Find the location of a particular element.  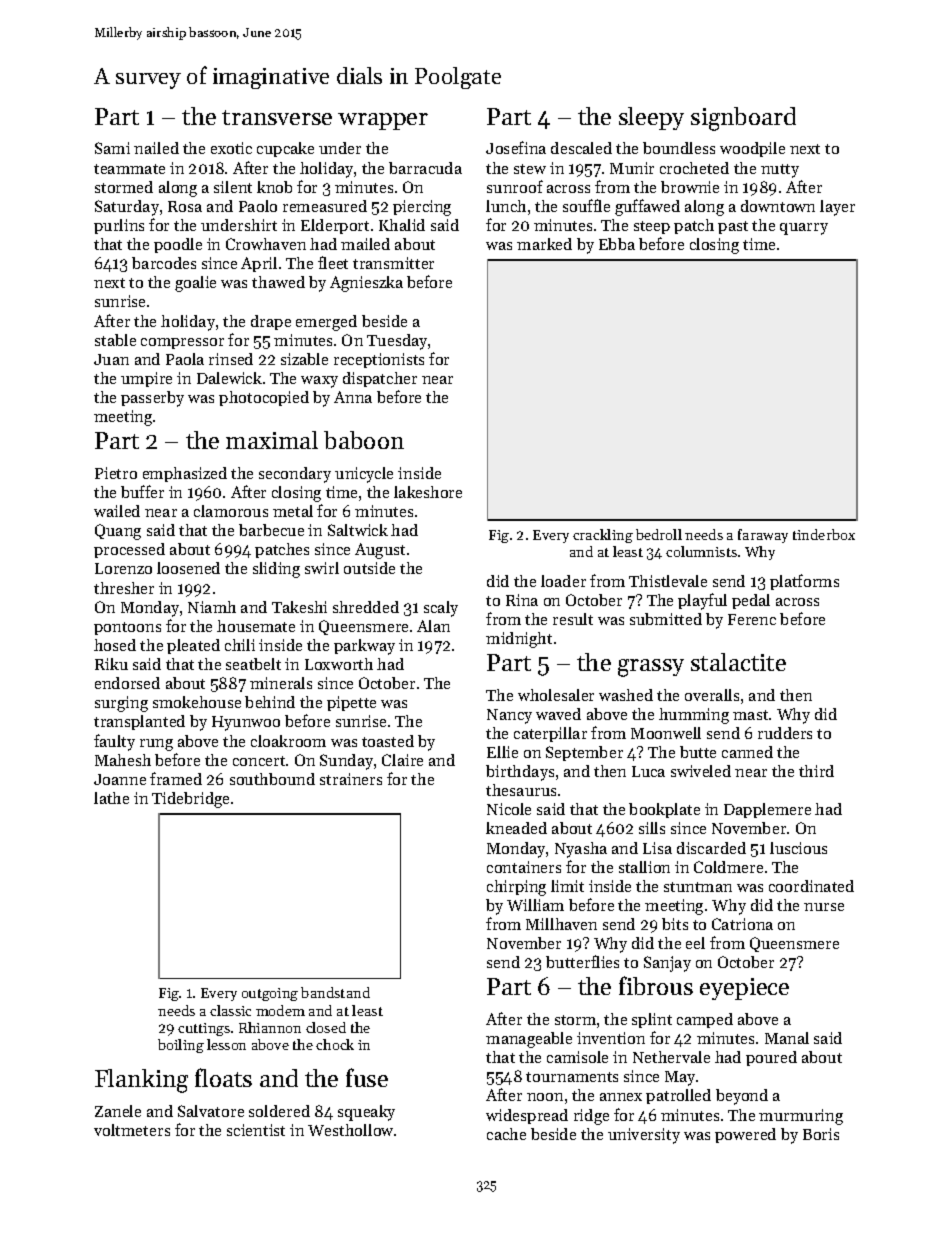

Tuesday is located at coordinates (397, 342).
